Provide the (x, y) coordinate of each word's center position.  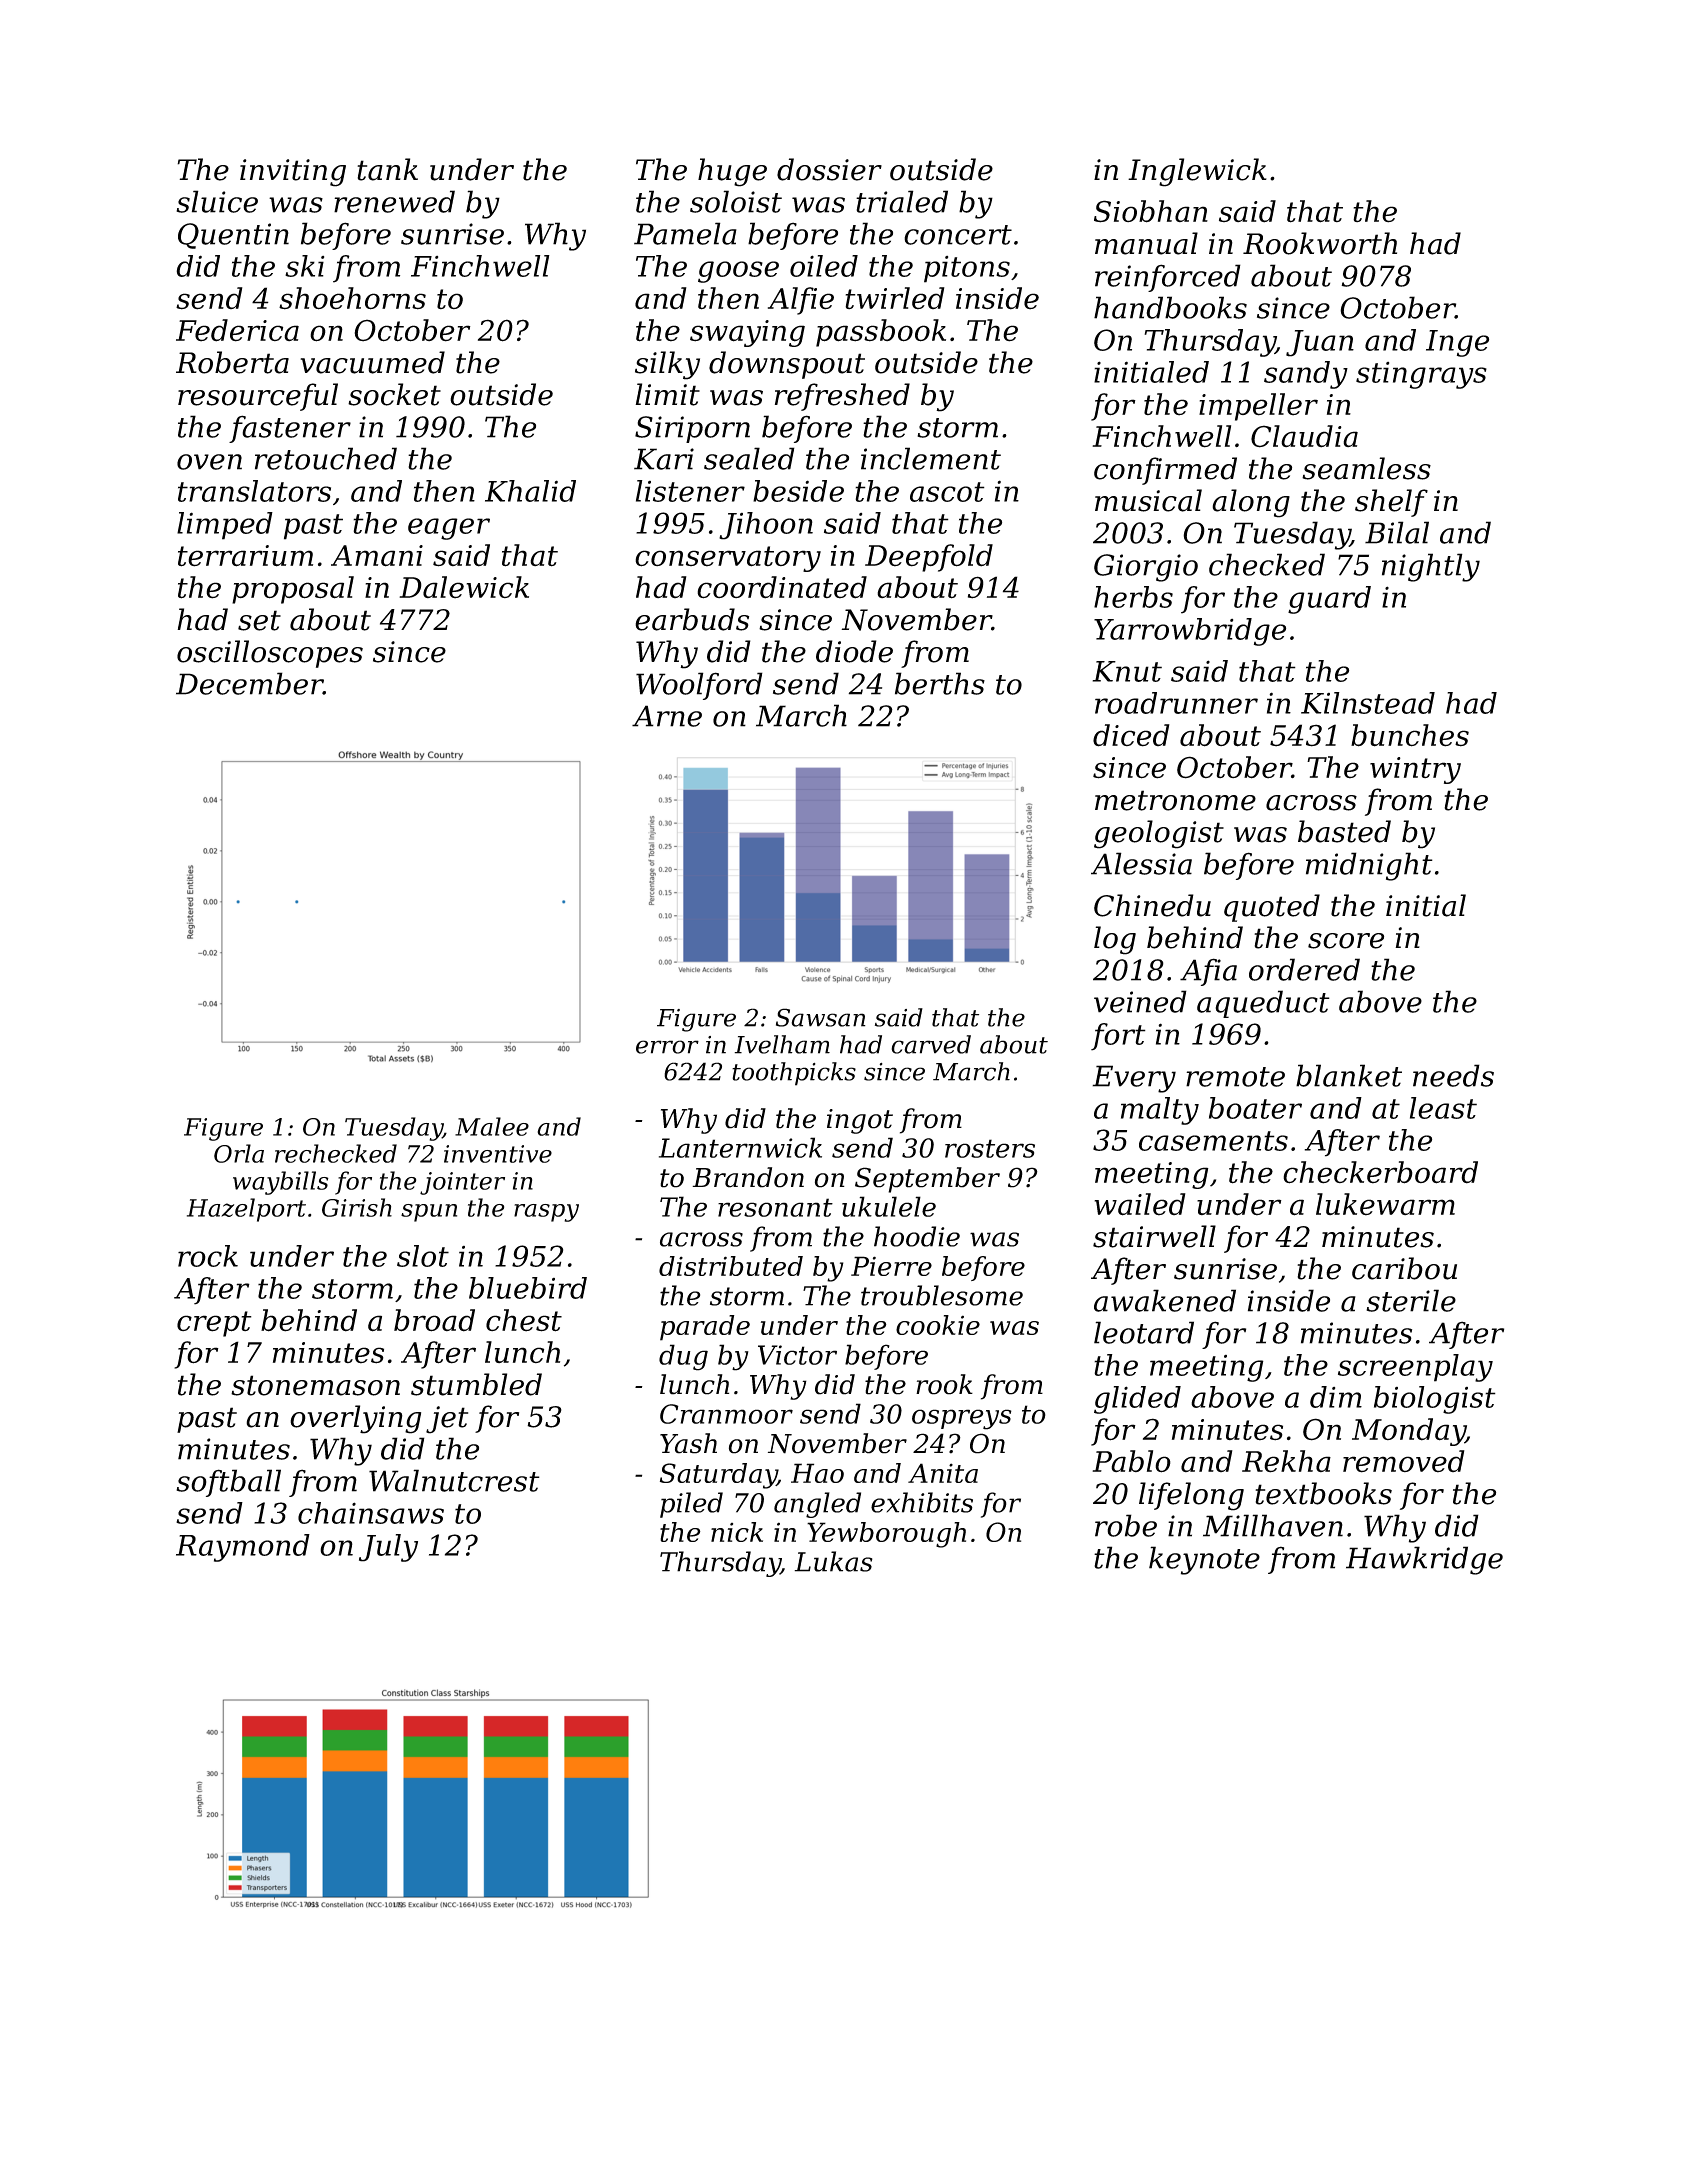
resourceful (258, 397)
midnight (1369, 866)
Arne (667, 716)
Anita (943, 1473)
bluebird (528, 1288)
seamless (1366, 468)
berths (940, 683)
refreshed (842, 397)
